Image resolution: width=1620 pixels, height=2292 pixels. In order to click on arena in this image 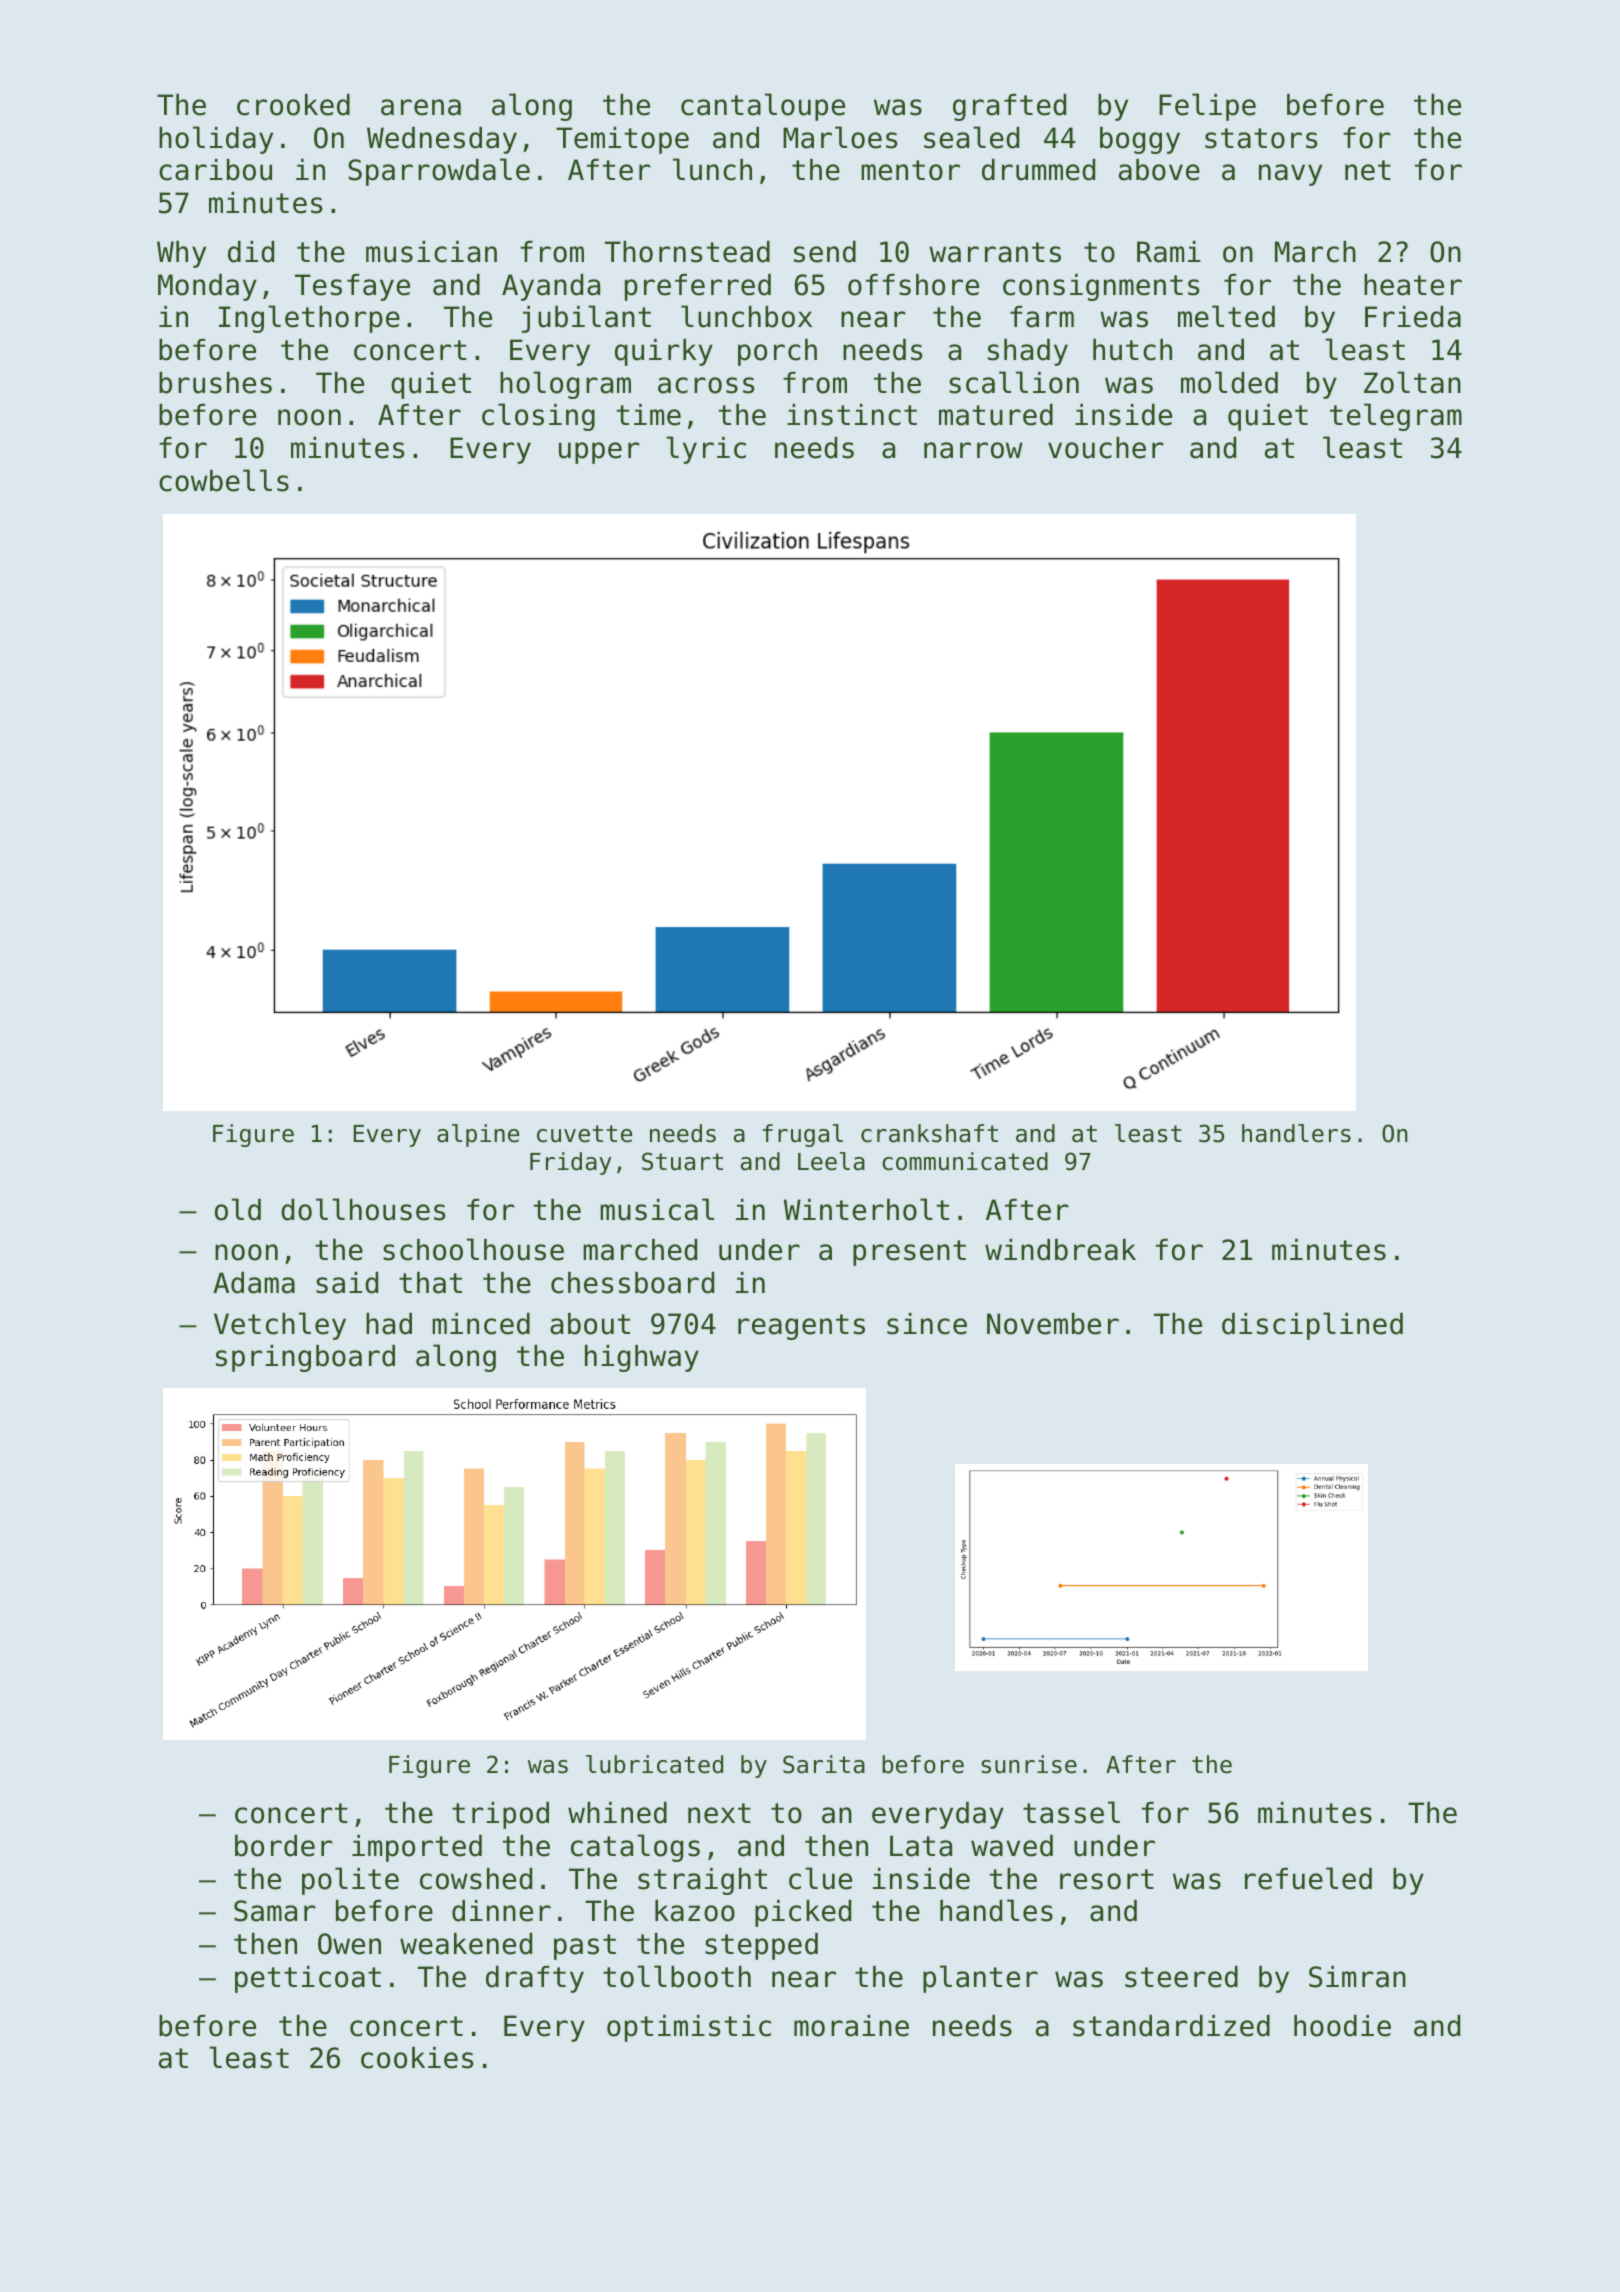, I will do `click(421, 107)`.
